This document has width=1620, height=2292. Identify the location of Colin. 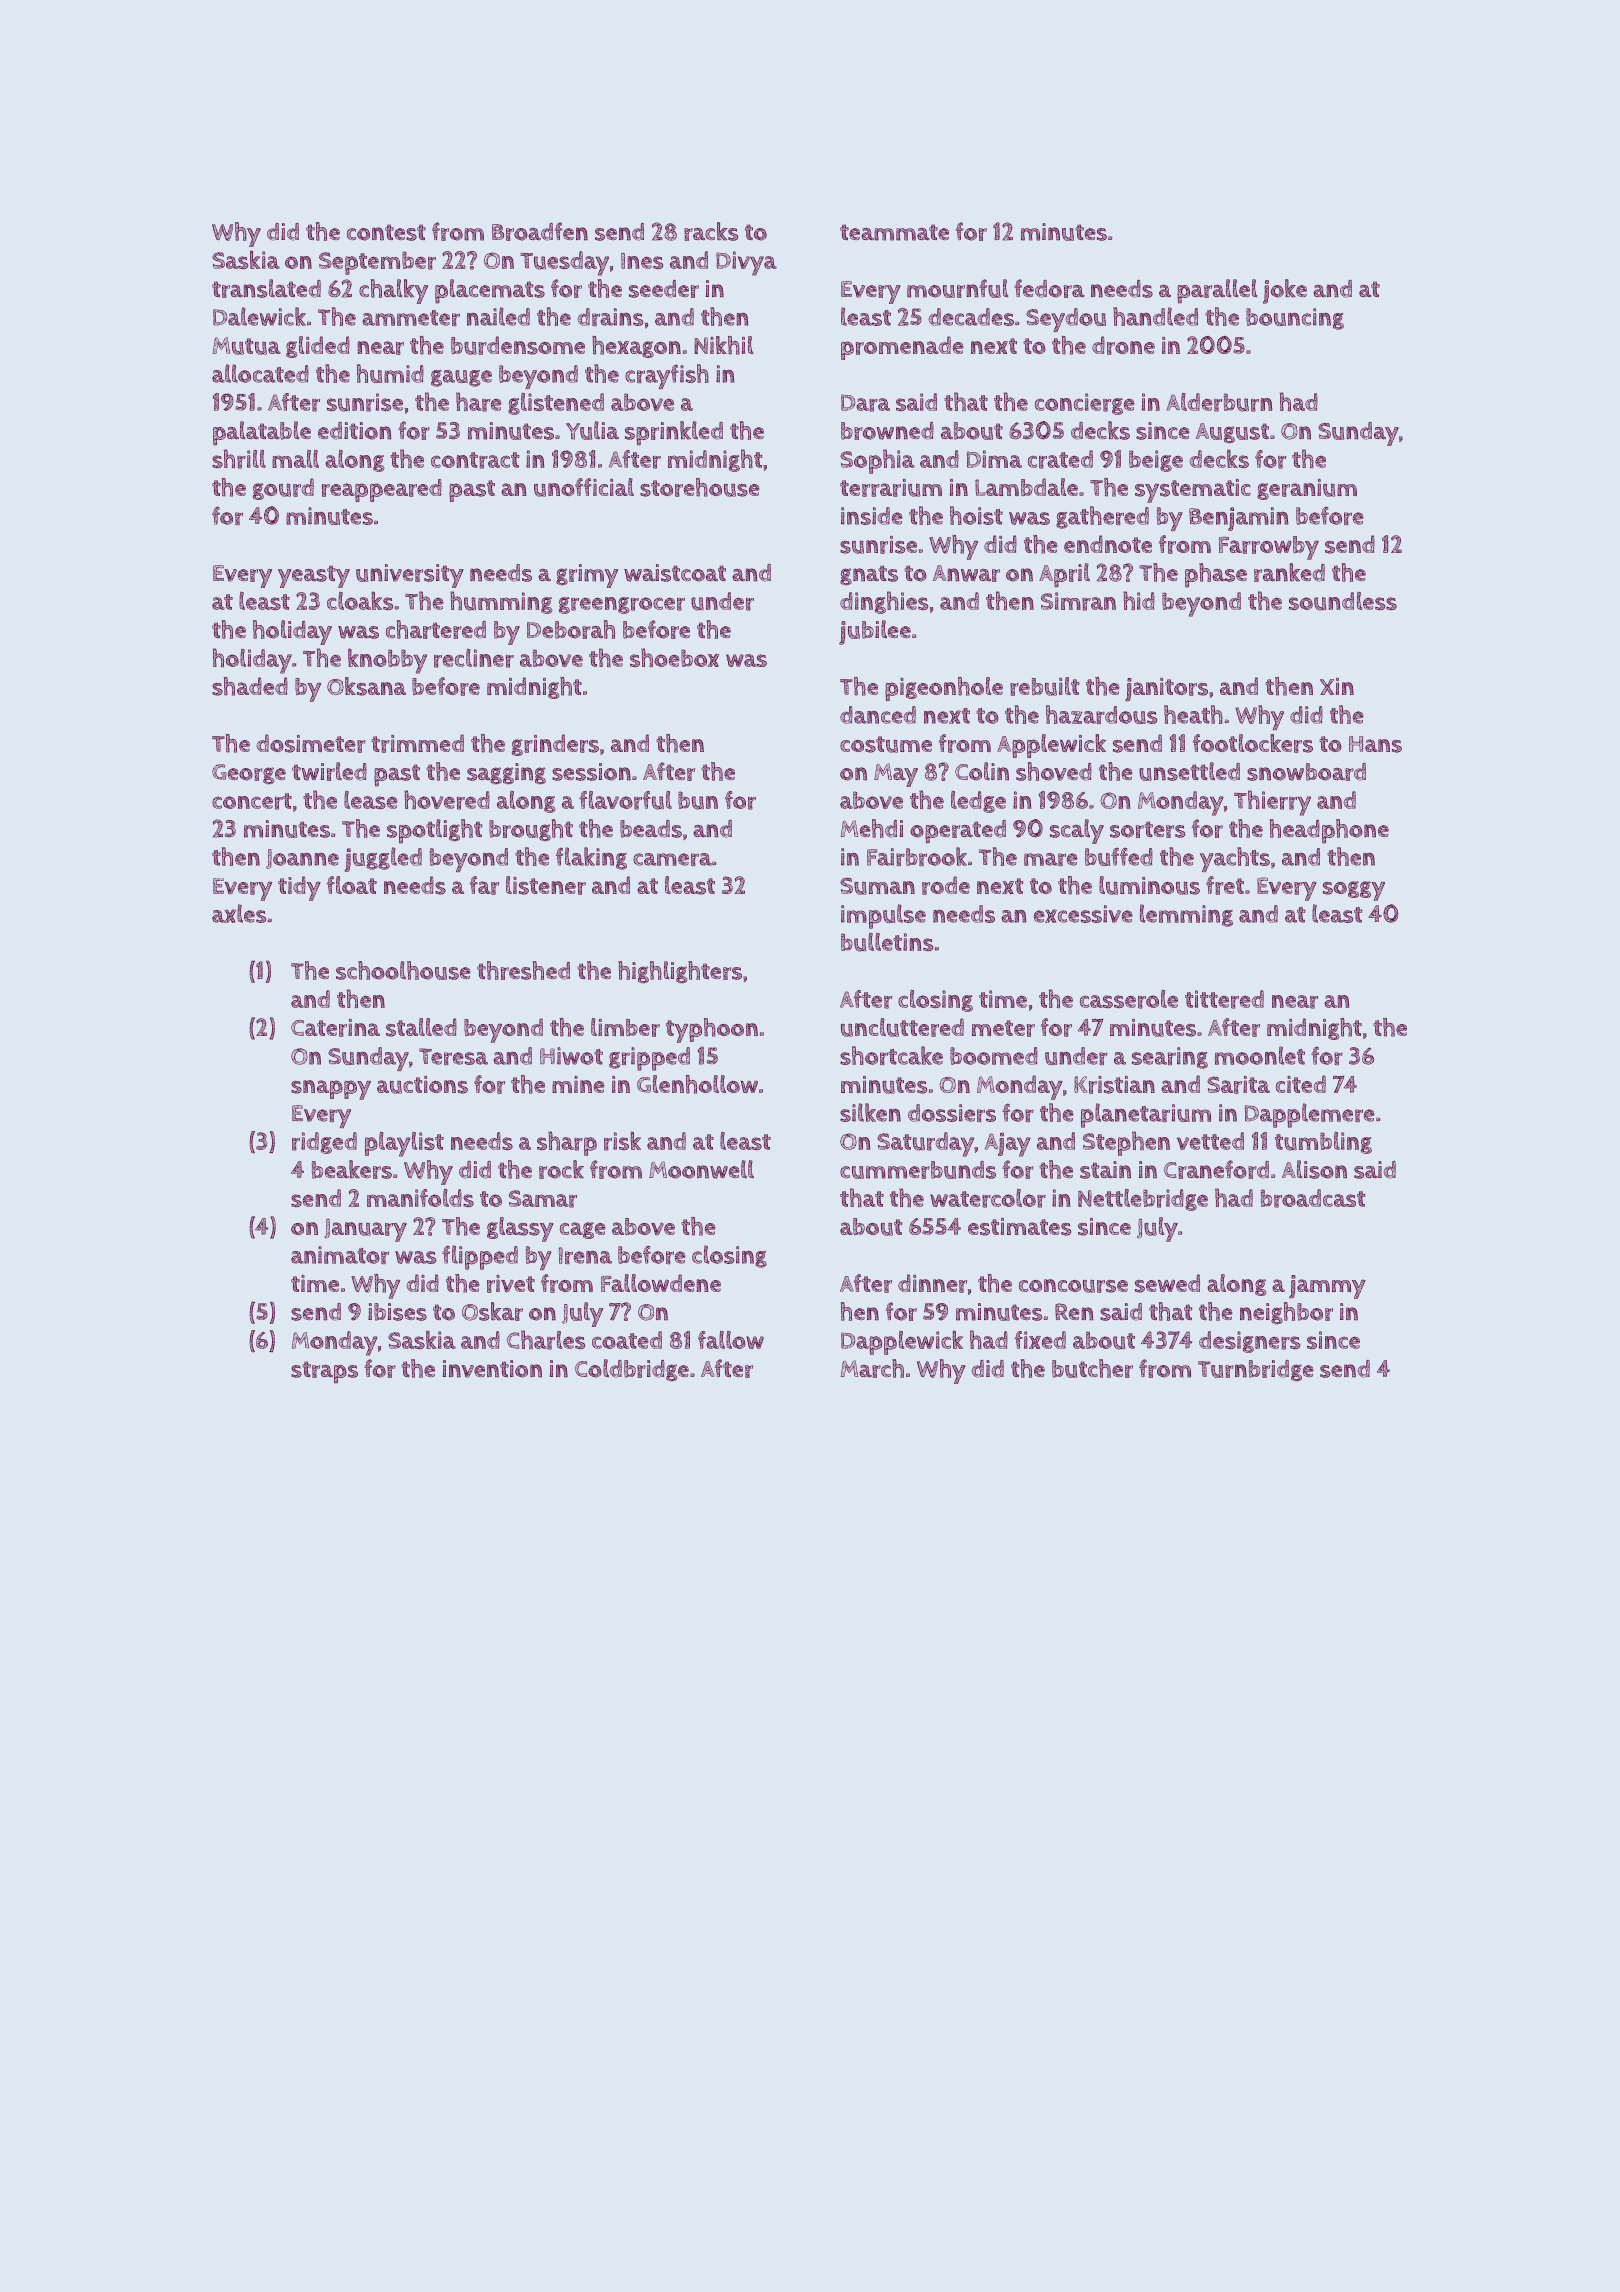
(982, 771).
